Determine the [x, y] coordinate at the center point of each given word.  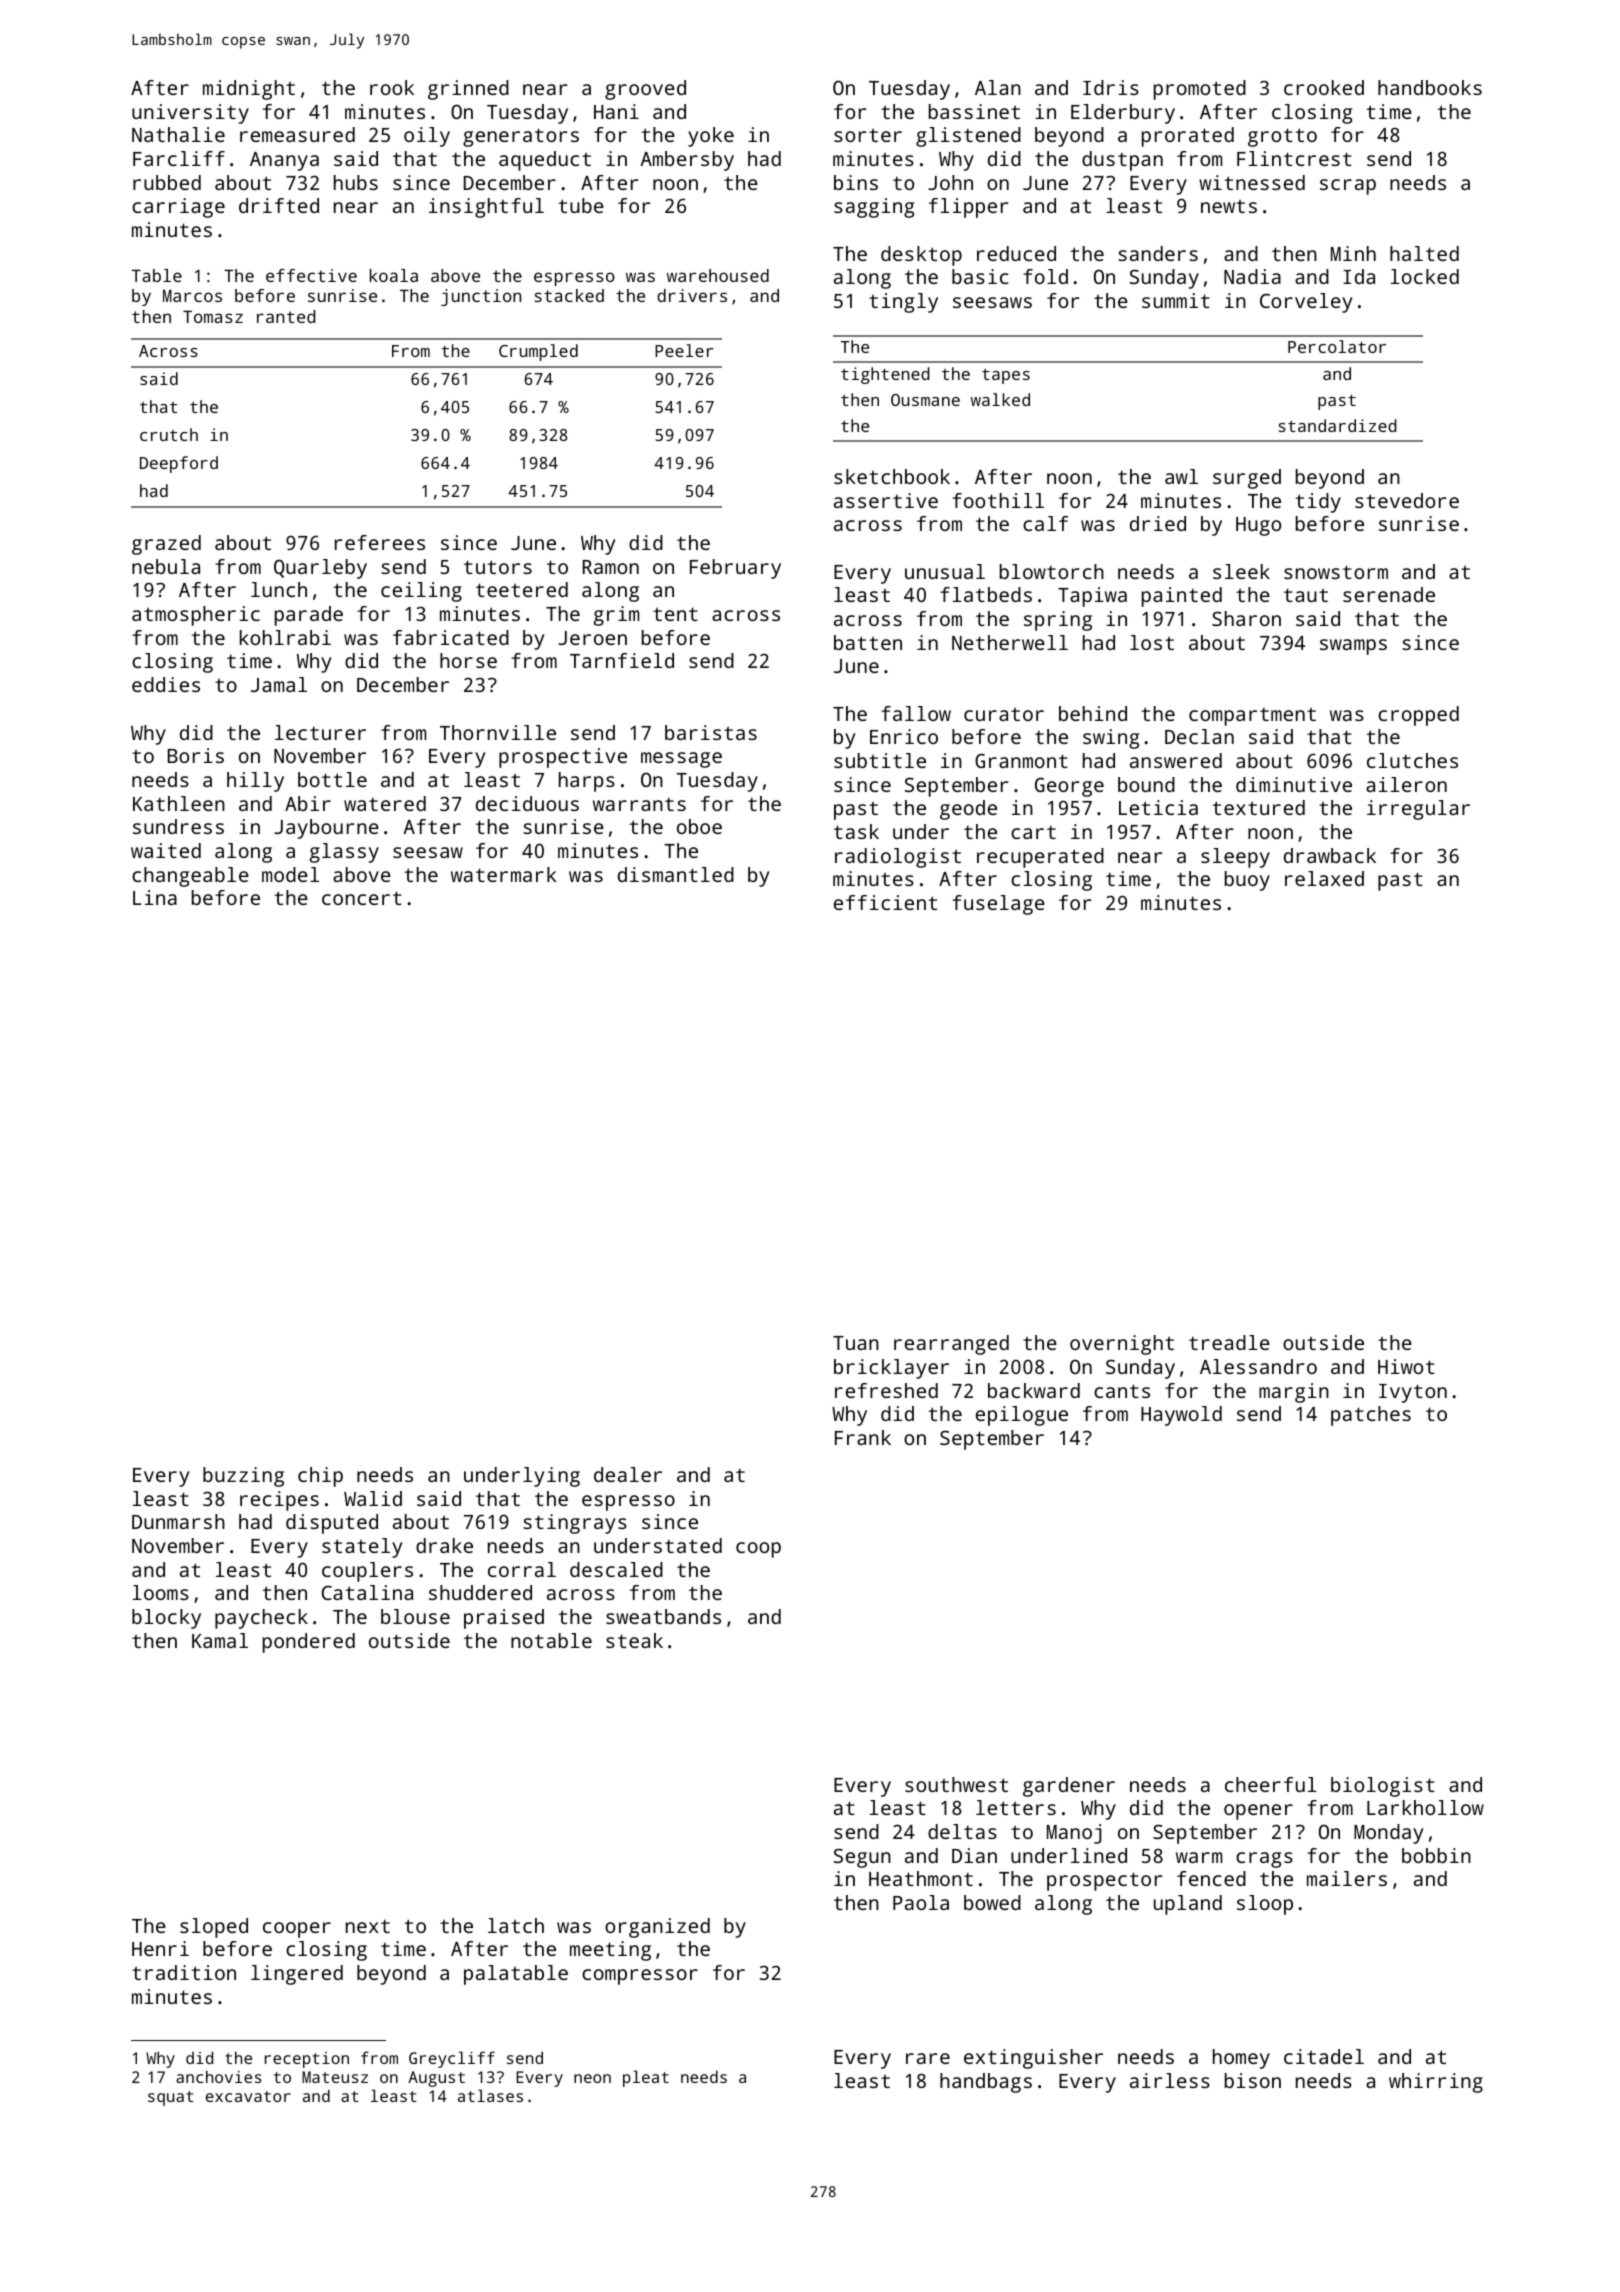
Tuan [856, 1343]
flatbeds [986, 594]
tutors [498, 567]
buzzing [243, 1477]
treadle [1229, 1342]
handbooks [1430, 87]
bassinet [974, 111]
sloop [1265, 1905]
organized [657, 1928]
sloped [214, 1928]
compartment [1252, 716]
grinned [468, 90]
